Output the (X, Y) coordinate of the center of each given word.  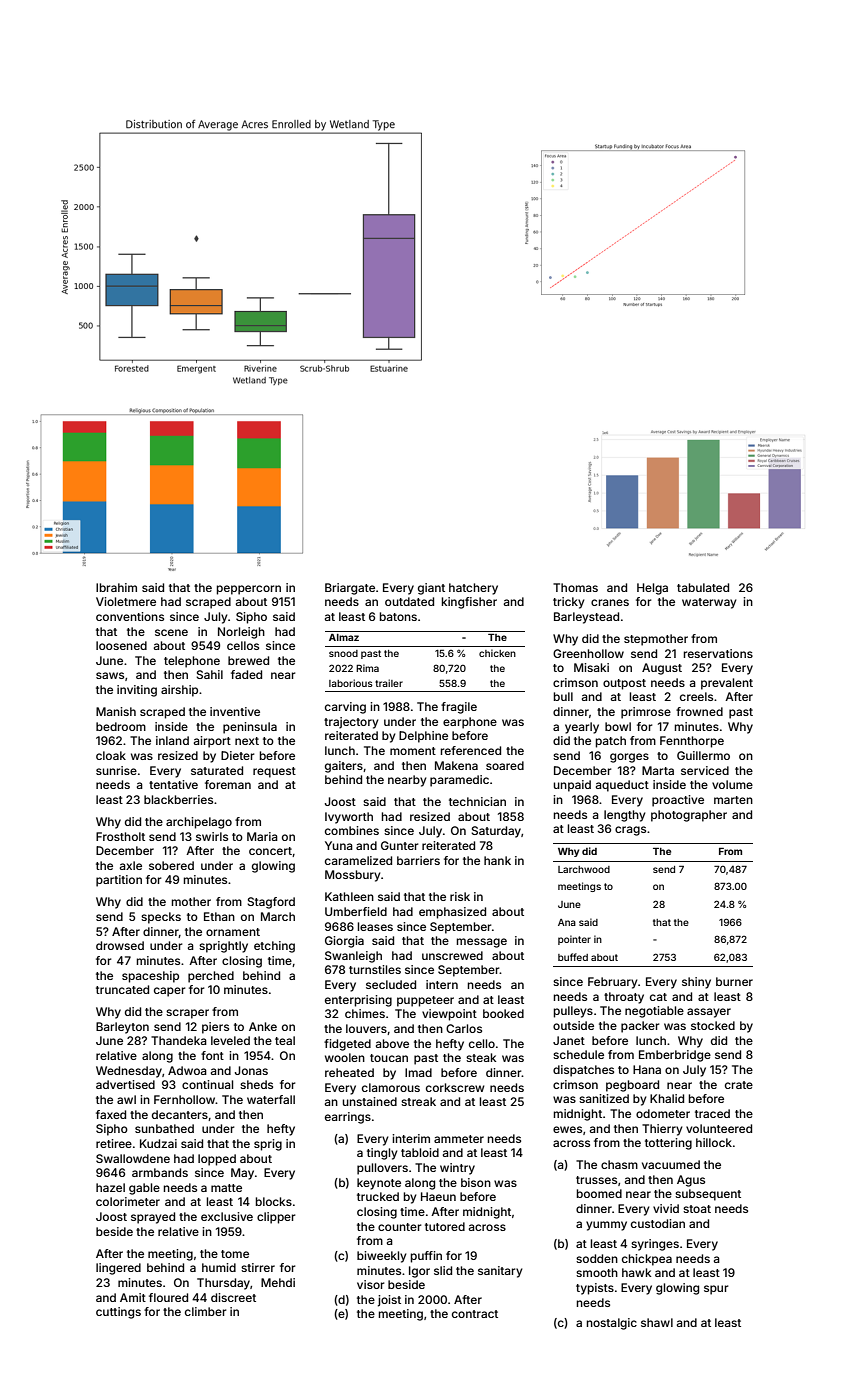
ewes (567, 1129)
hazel (110, 1187)
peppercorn (249, 590)
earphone (470, 723)
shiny (696, 983)
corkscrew (455, 1087)
